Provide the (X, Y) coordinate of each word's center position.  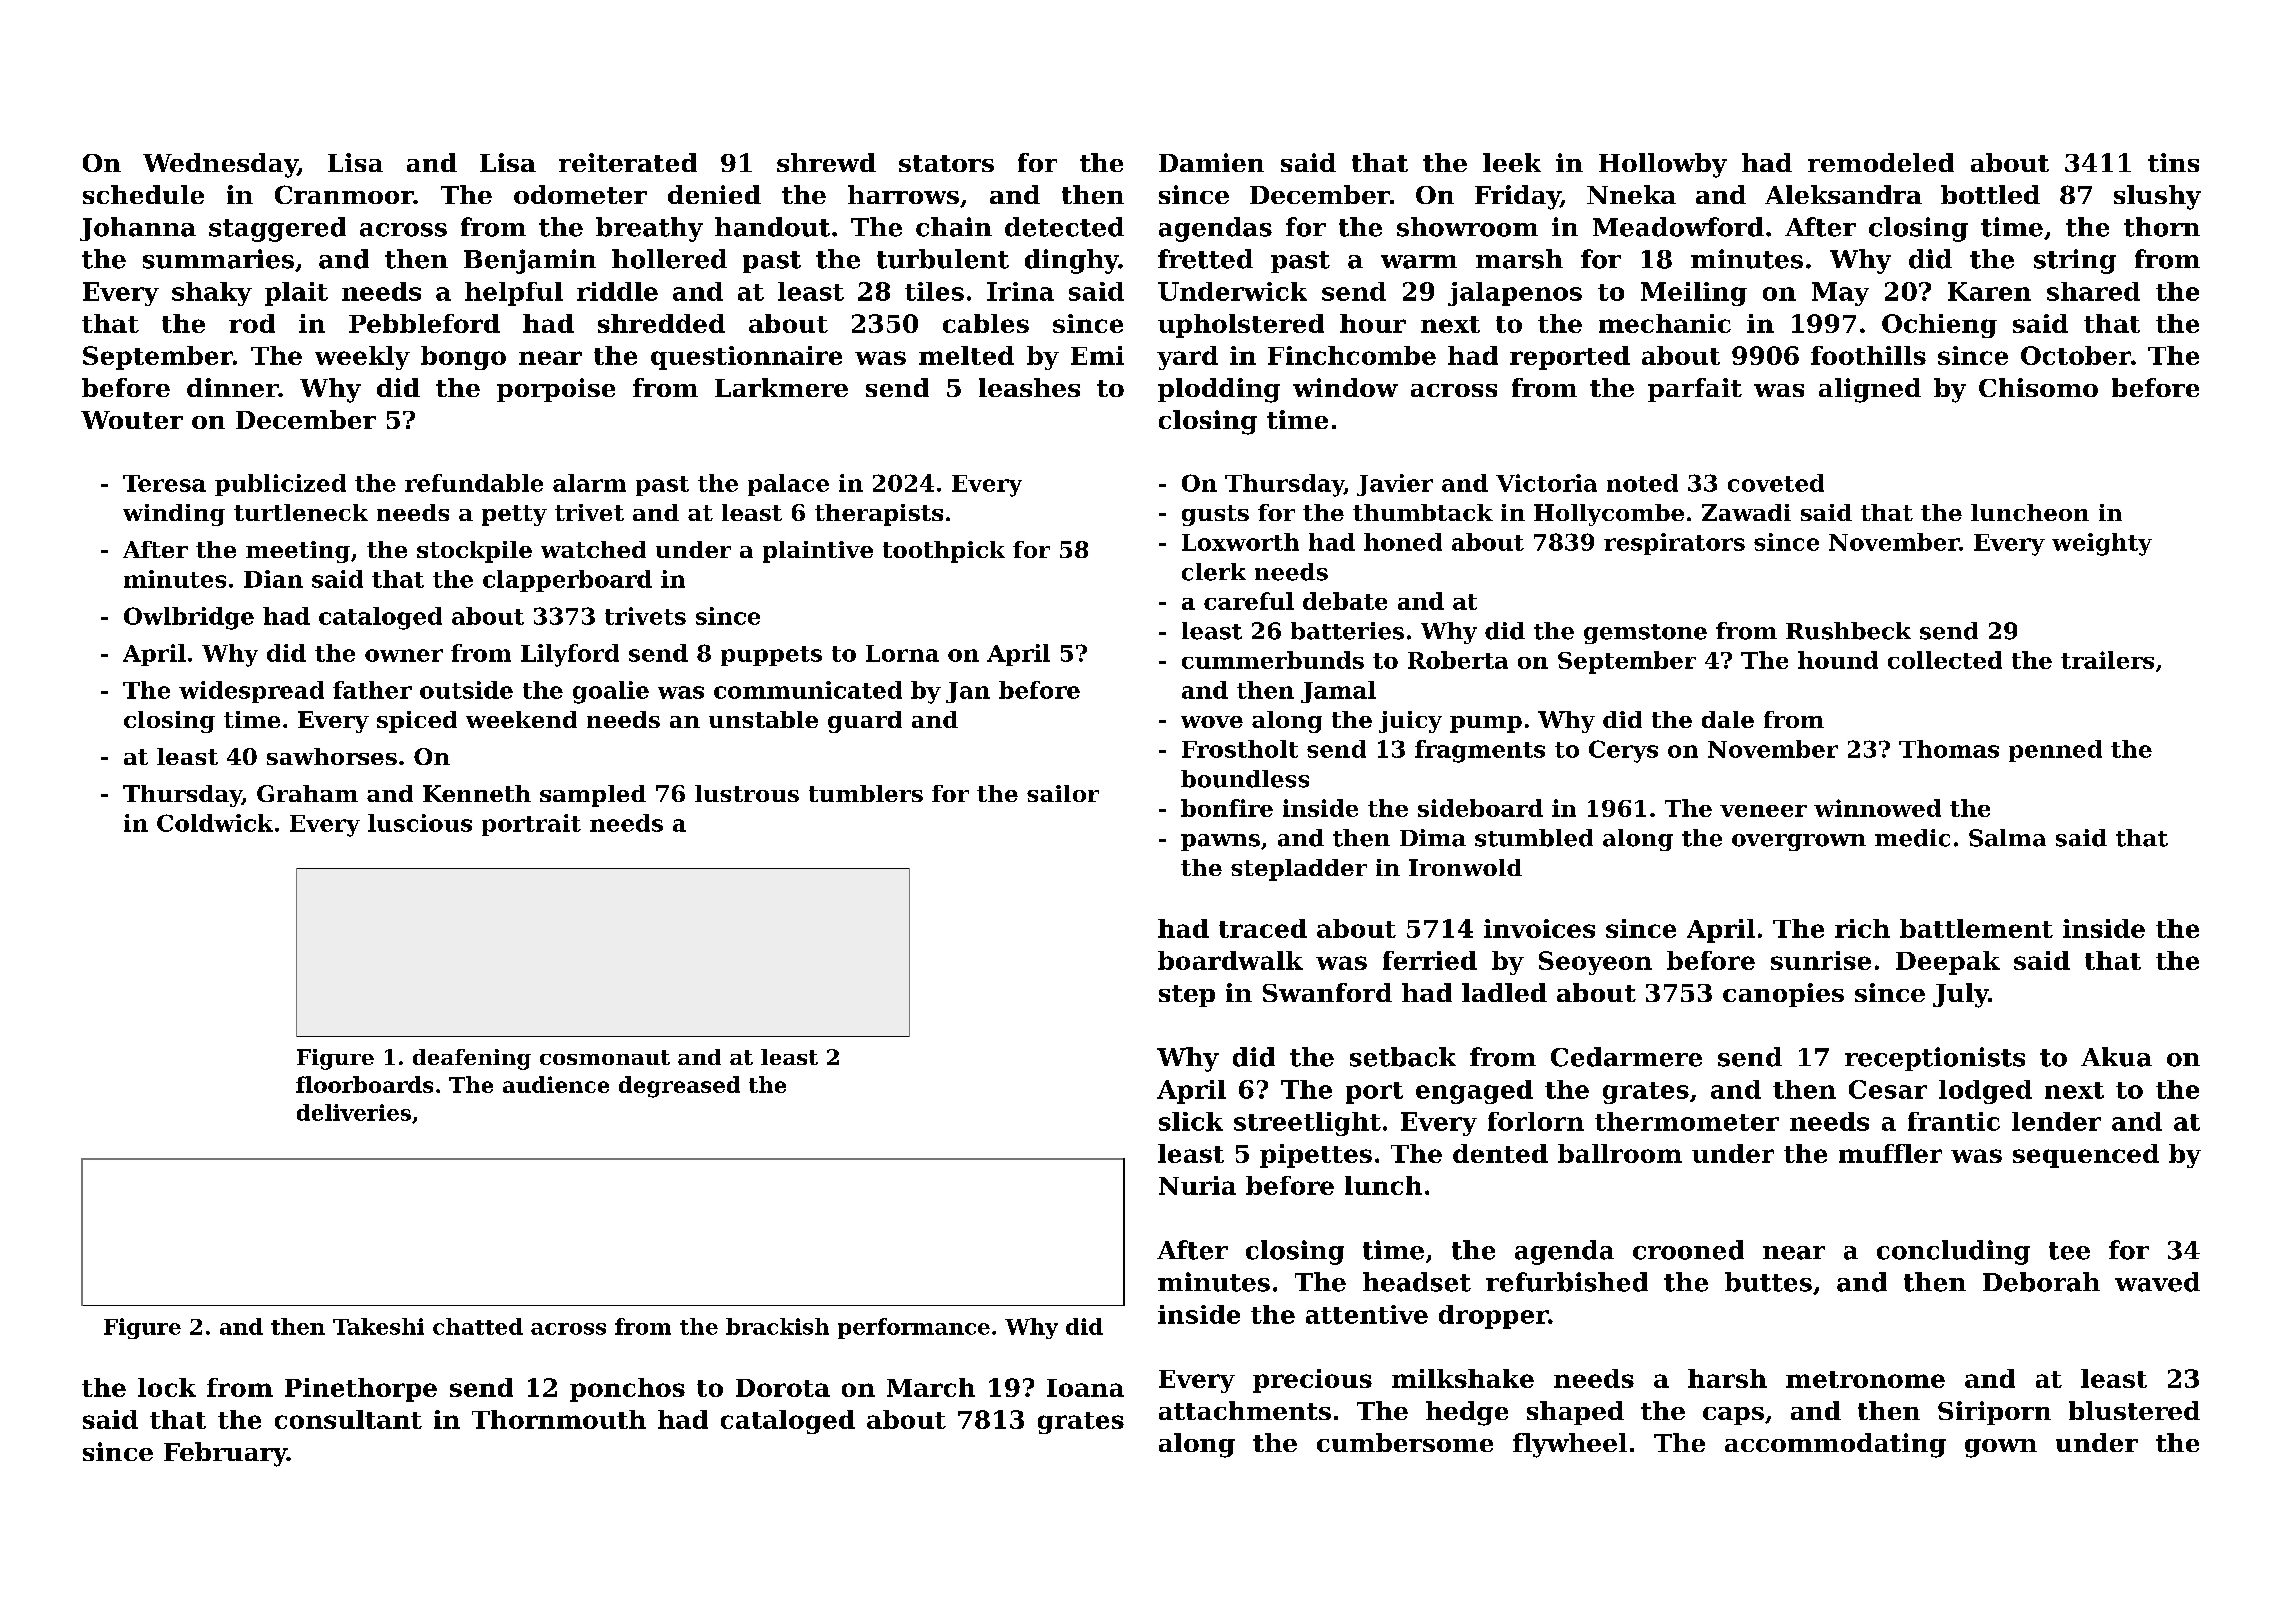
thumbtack (1423, 512)
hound (1838, 660)
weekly (362, 358)
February (225, 1454)
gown (2001, 1448)
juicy (1410, 722)
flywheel (1570, 1445)
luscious (420, 823)
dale (1728, 719)
